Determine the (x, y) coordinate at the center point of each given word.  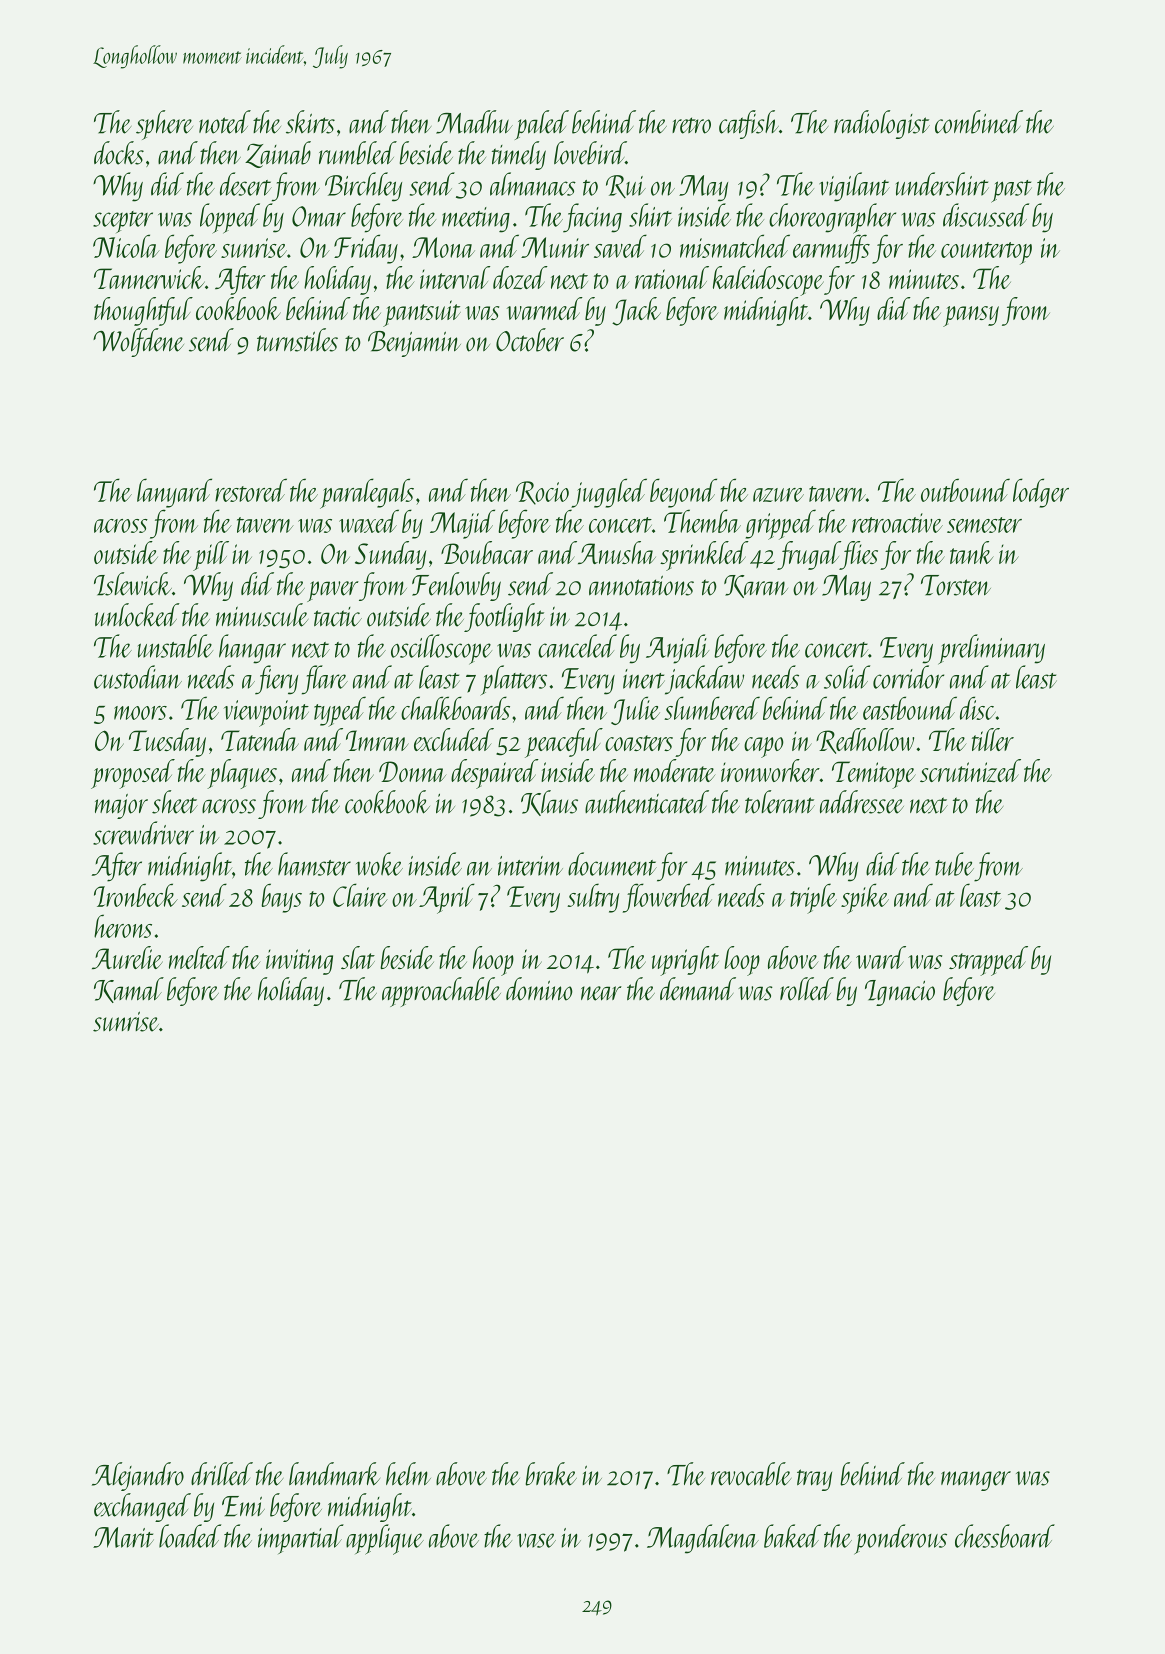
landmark (334, 1474)
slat (358, 957)
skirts (310, 122)
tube (954, 864)
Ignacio (900, 993)
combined (979, 122)
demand (698, 989)
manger (976, 1481)
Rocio (542, 493)
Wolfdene (138, 342)
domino (539, 989)
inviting (299, 962)
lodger (1041, 493)
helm (408, 1474)
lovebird (590, 153)
